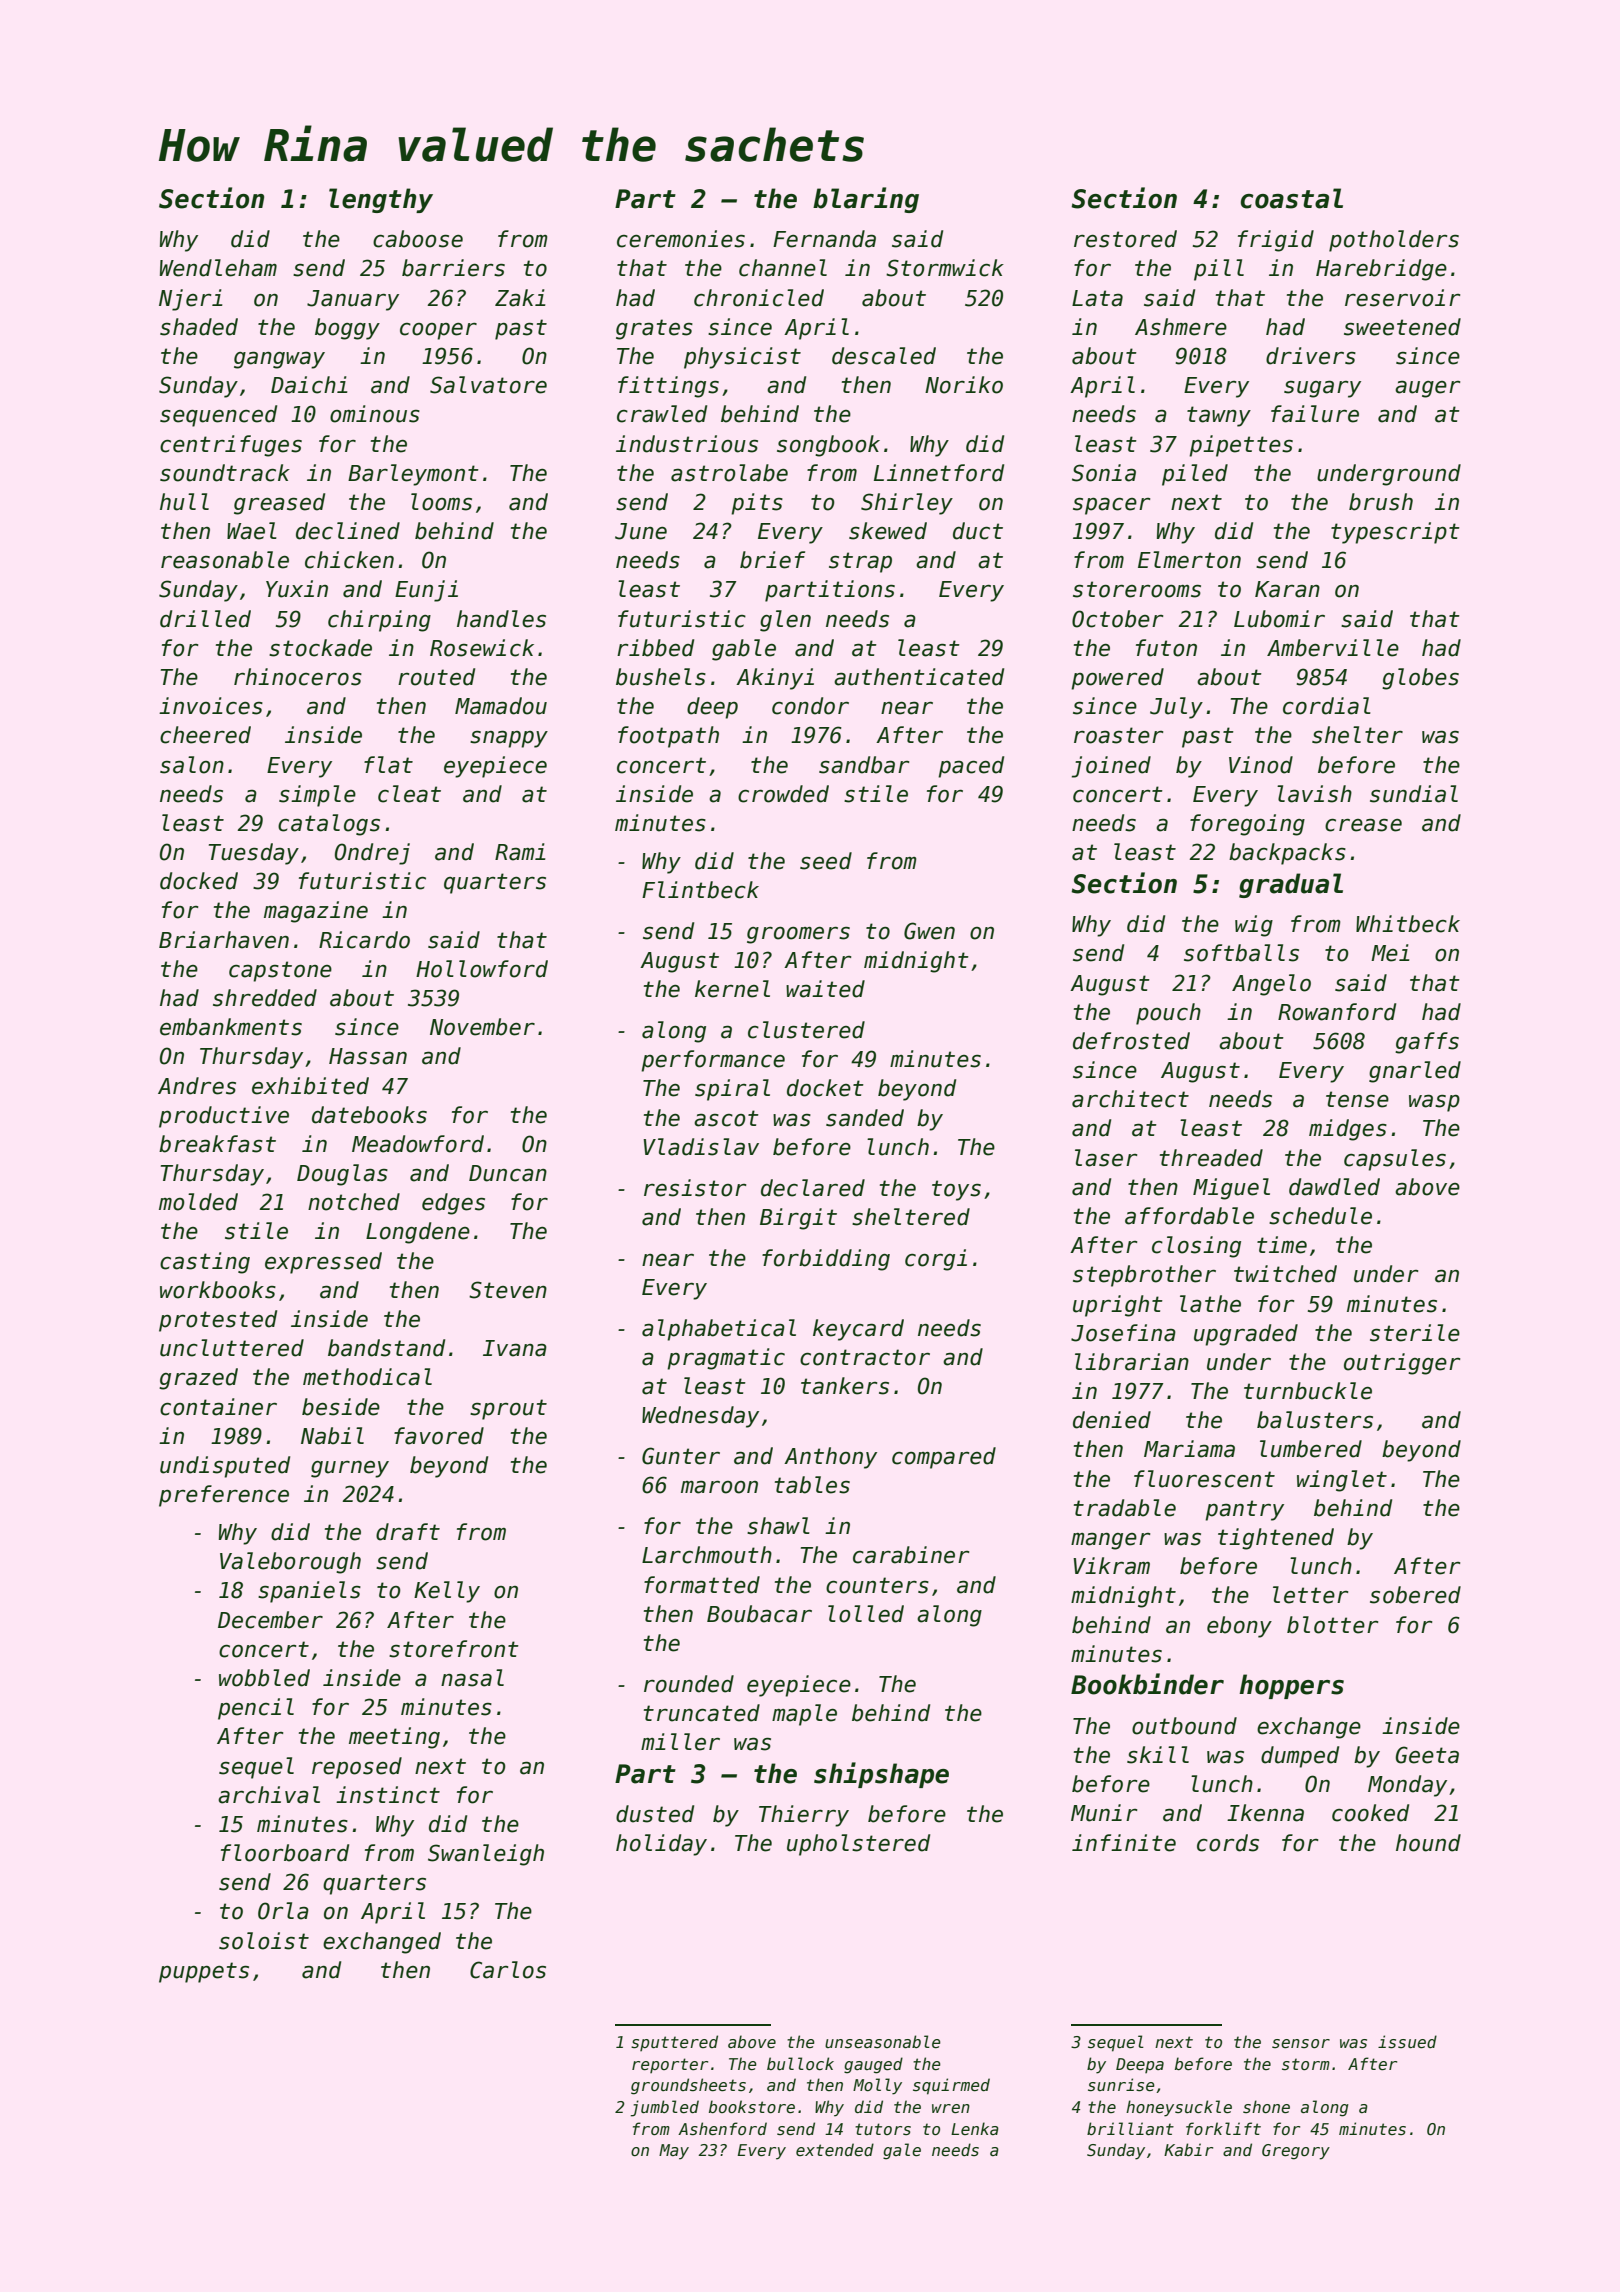  What do you see at coordinates (204, 1972) in the screenshot?
I see `puppets` at bounding box center [204, 1972].
